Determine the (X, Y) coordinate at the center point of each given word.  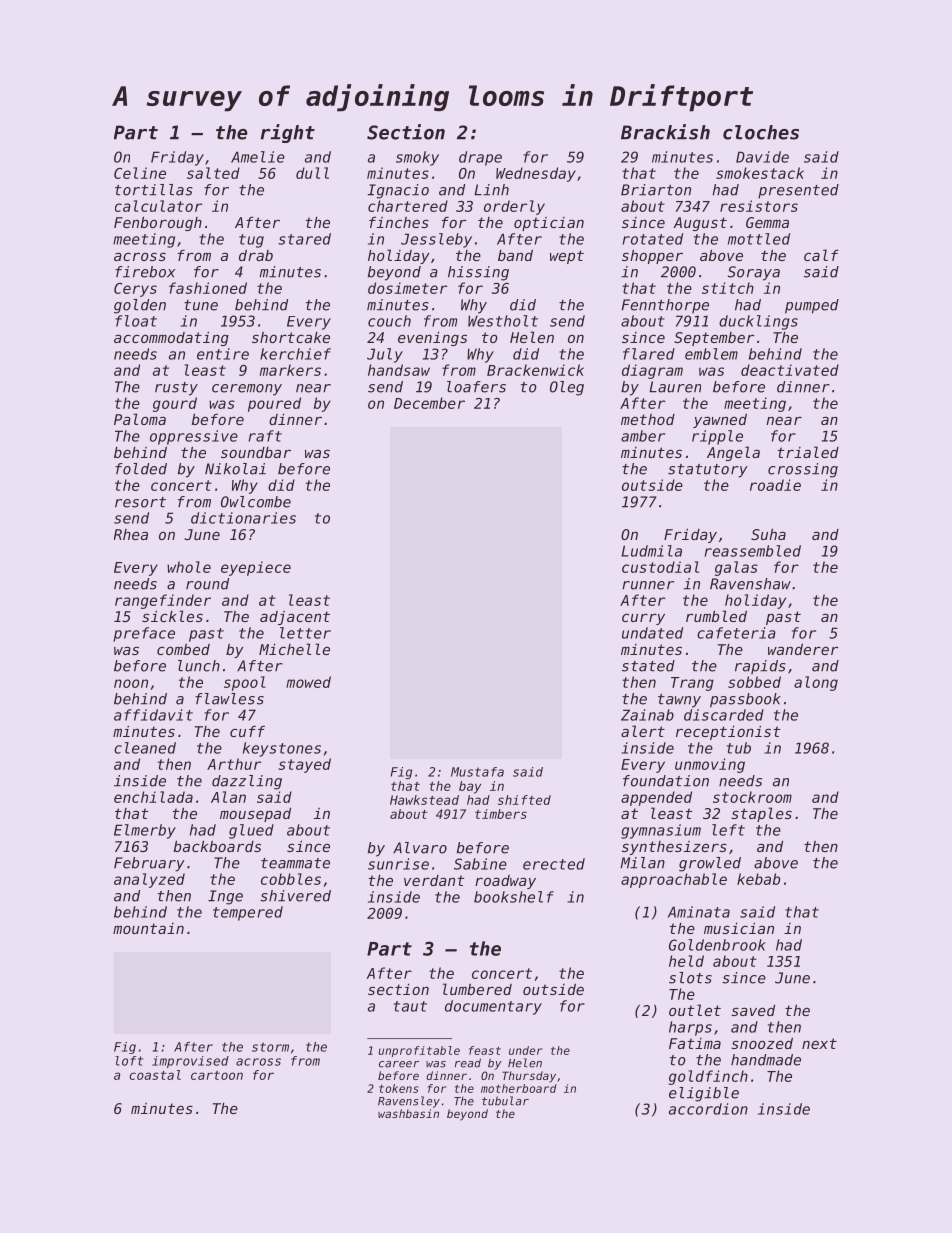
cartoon (217, 1075)
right (288, 133)
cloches (761, 132)
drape (480, 158)
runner (648, 585)
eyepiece (256, 568)
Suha (768, 534)
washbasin (408, 1113)
